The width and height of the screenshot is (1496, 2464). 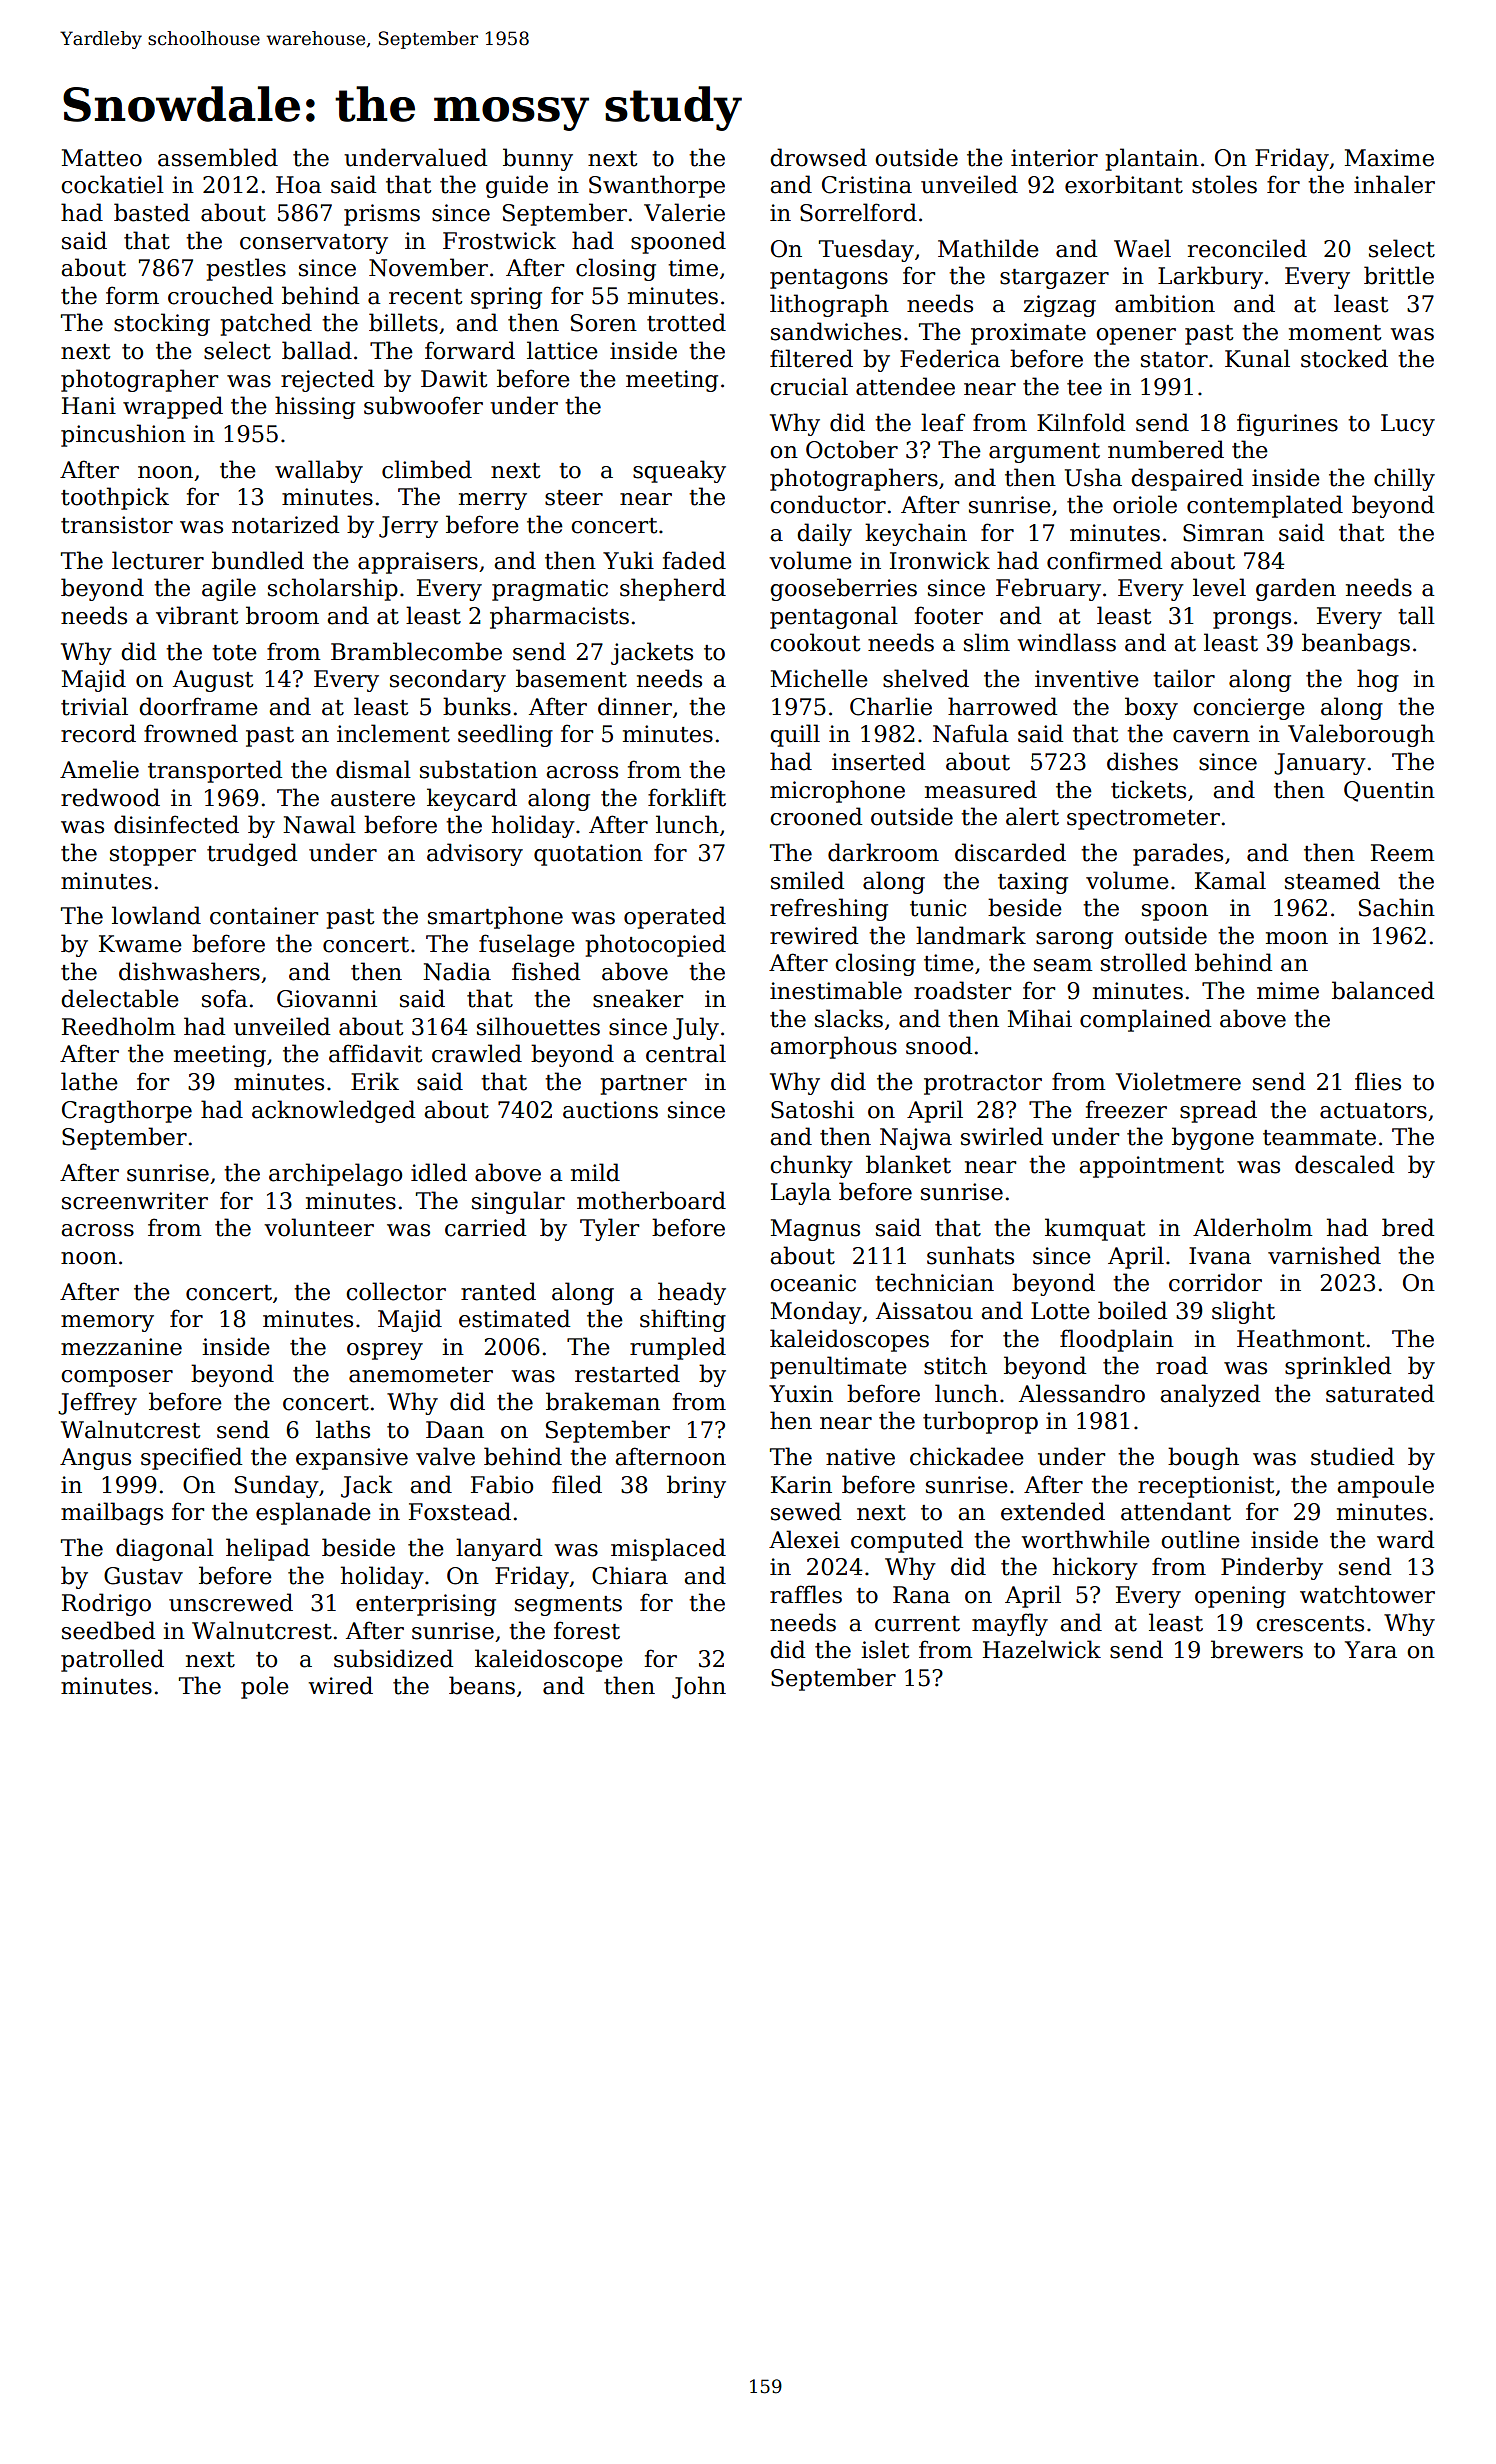 I want to click on native, so click(x=860, y=1457).
